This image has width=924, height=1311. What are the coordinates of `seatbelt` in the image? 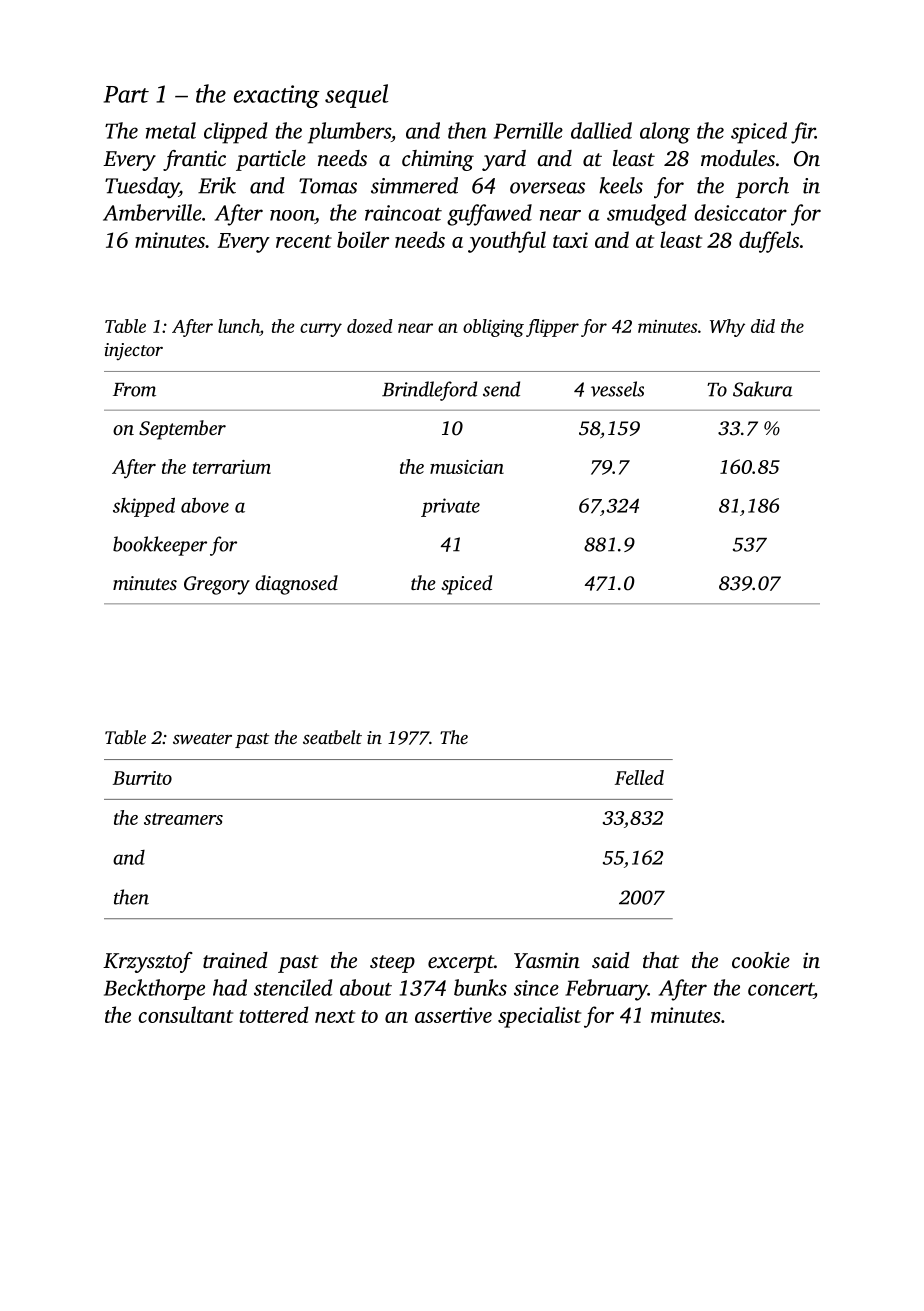 It's located at (332, 737).
